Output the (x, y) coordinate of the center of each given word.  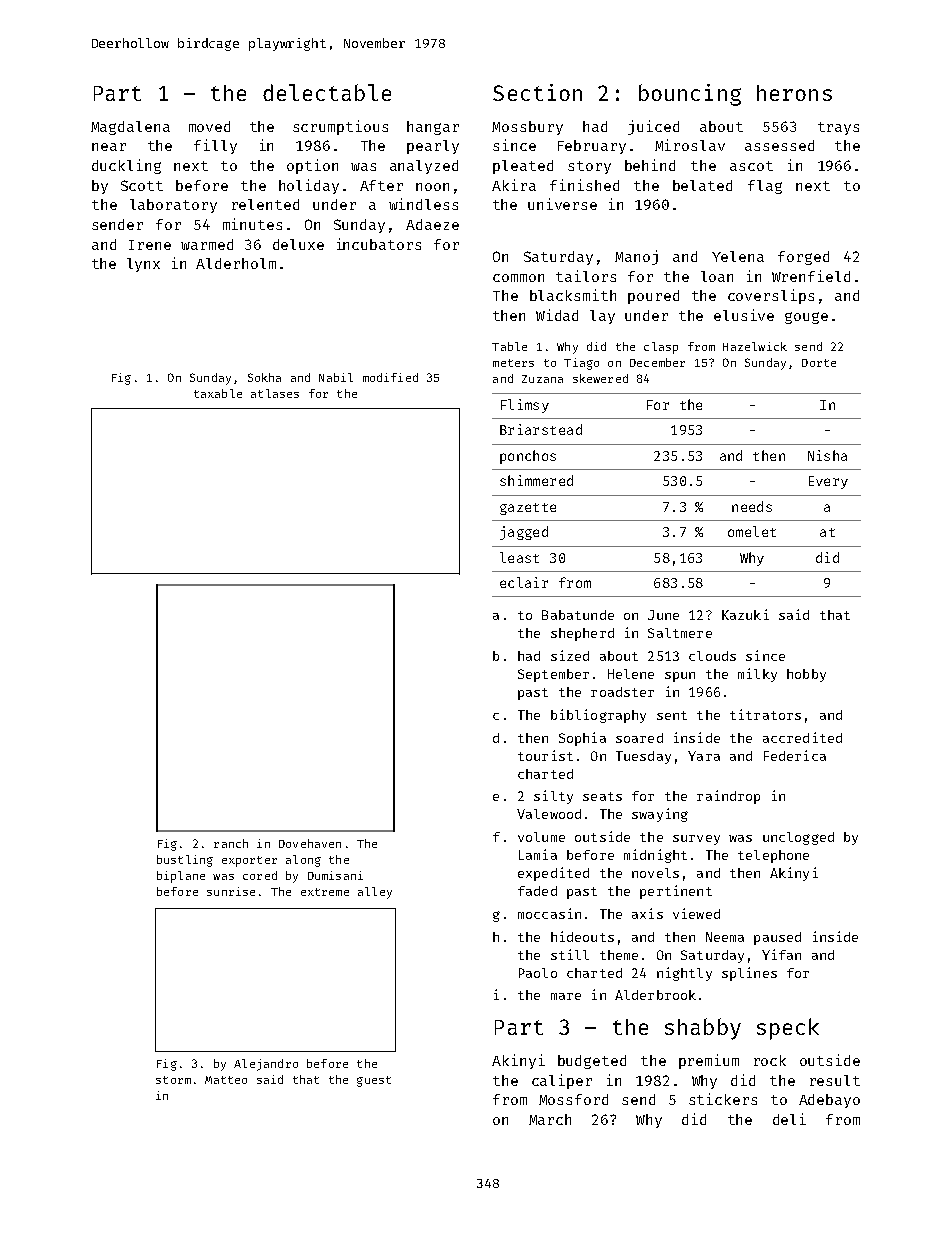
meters (513, 363)
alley (375, 893)
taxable (218, 393)
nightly (684, 974)
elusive (744, 315)
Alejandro (266, 1065)
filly (215, 146)
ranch (231, 843)
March (550, 1119)
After (381, 185)
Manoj (636, 257)
